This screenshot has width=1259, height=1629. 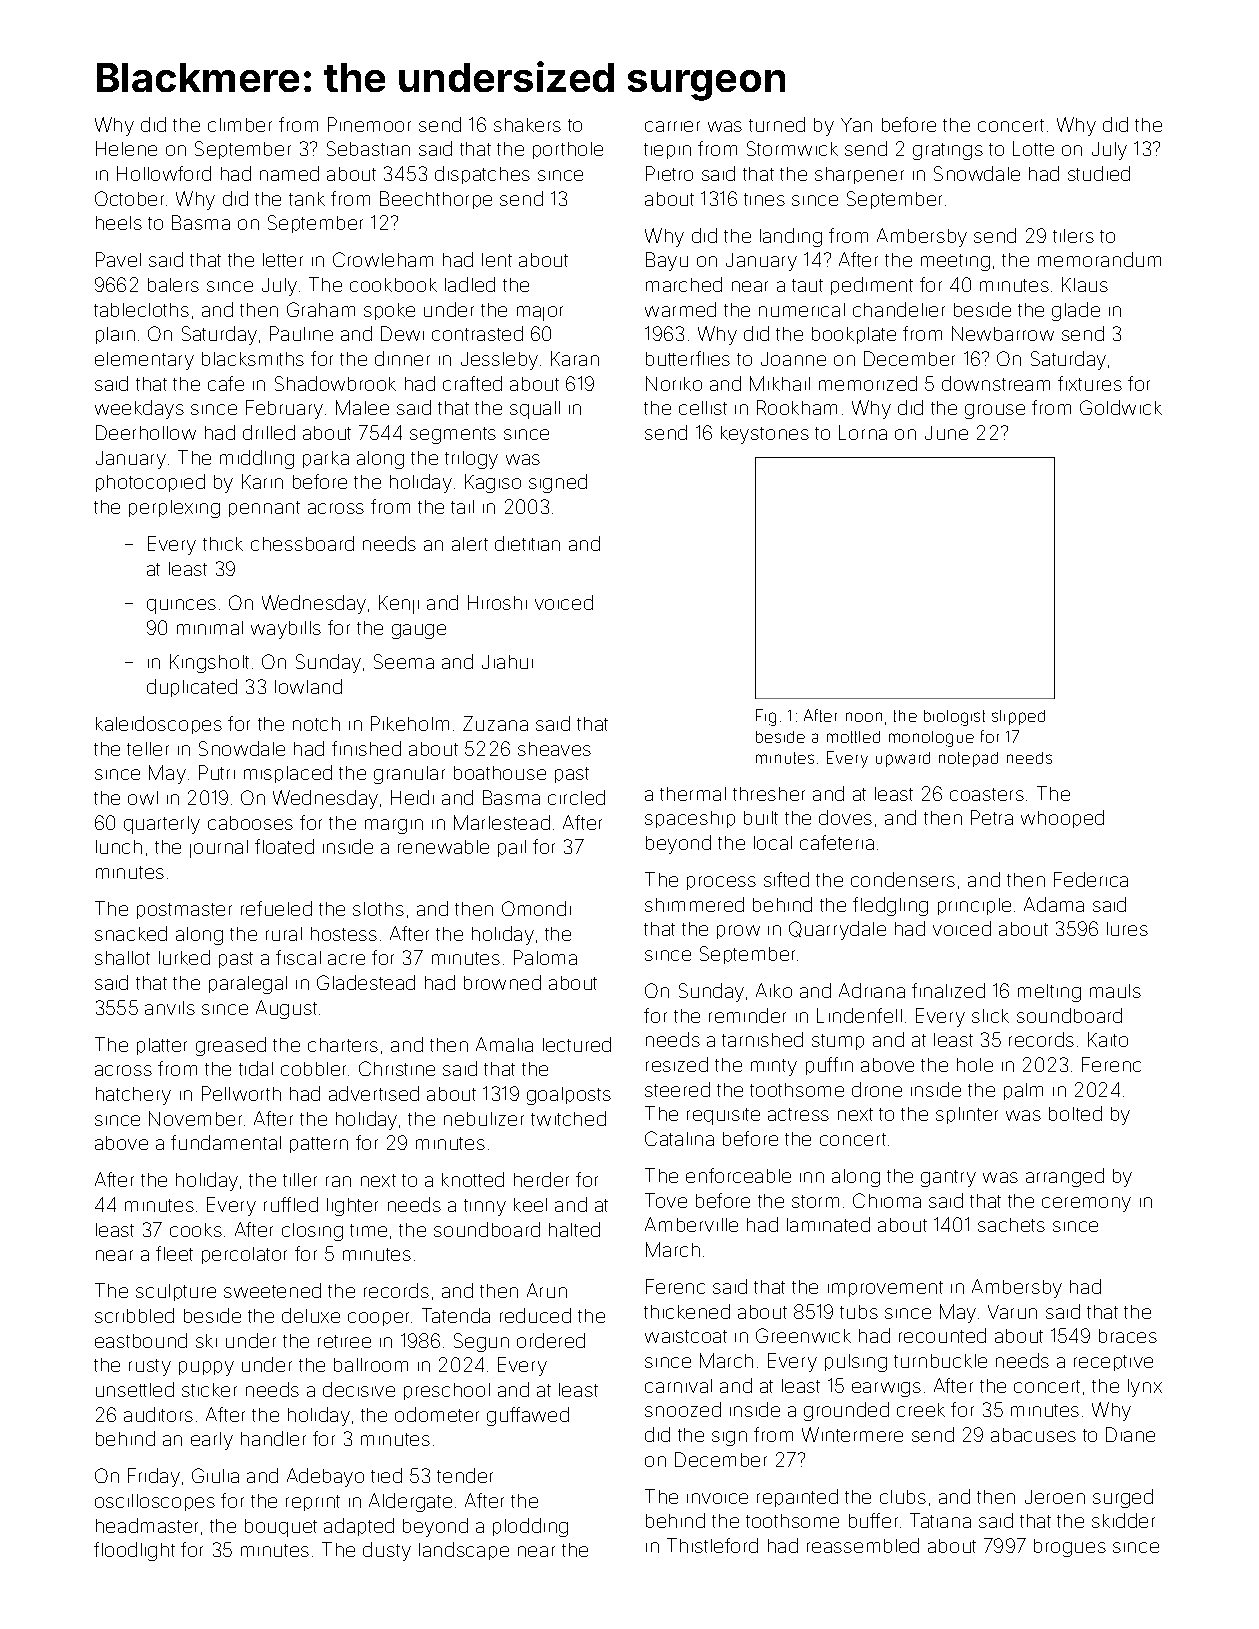 What do you see at coordinates (551, 1340) in the screenshot?
I see `ordered` at bounding box center [551, 1340].
